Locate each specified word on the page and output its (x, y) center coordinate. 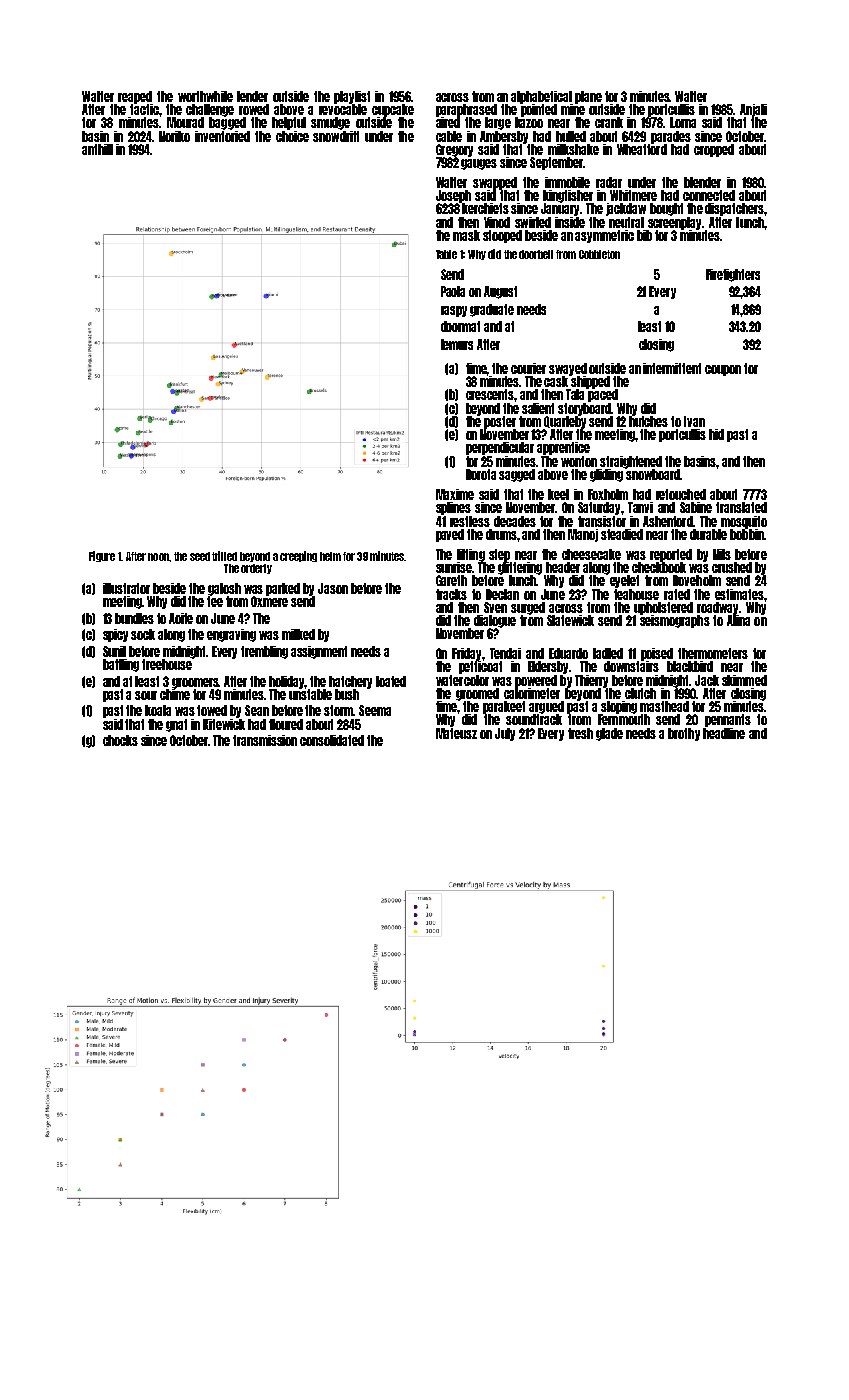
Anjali (753, 110)
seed (200, 556)
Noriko (174, 136)
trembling (264, 652)
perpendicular (500, 448)
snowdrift (336, 136)
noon (158, 557)
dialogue (495, 621)
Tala (575, 394)
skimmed (744, 680)
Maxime (455, 494)
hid (716, 434)
